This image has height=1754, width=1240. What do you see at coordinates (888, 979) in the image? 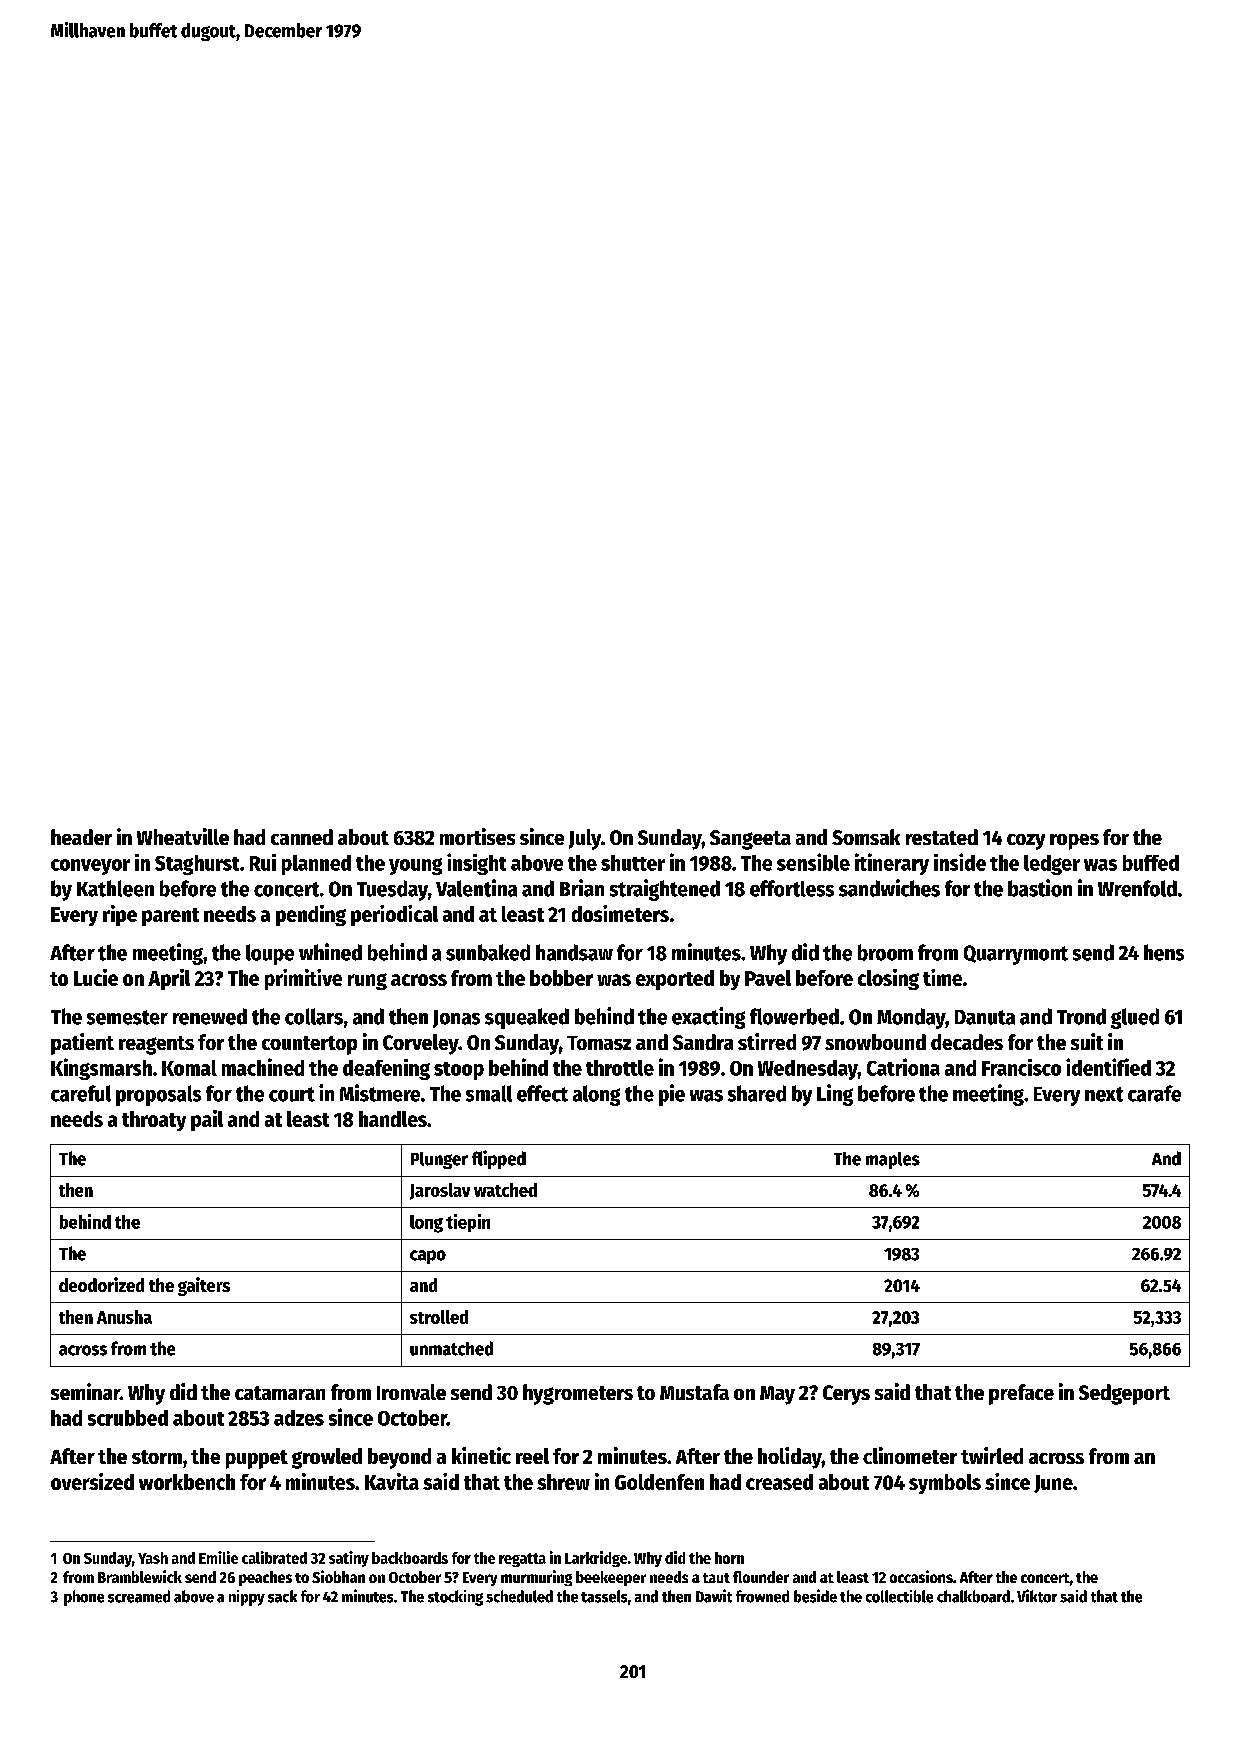
I see `closing` at bounding box center [888, 979].
